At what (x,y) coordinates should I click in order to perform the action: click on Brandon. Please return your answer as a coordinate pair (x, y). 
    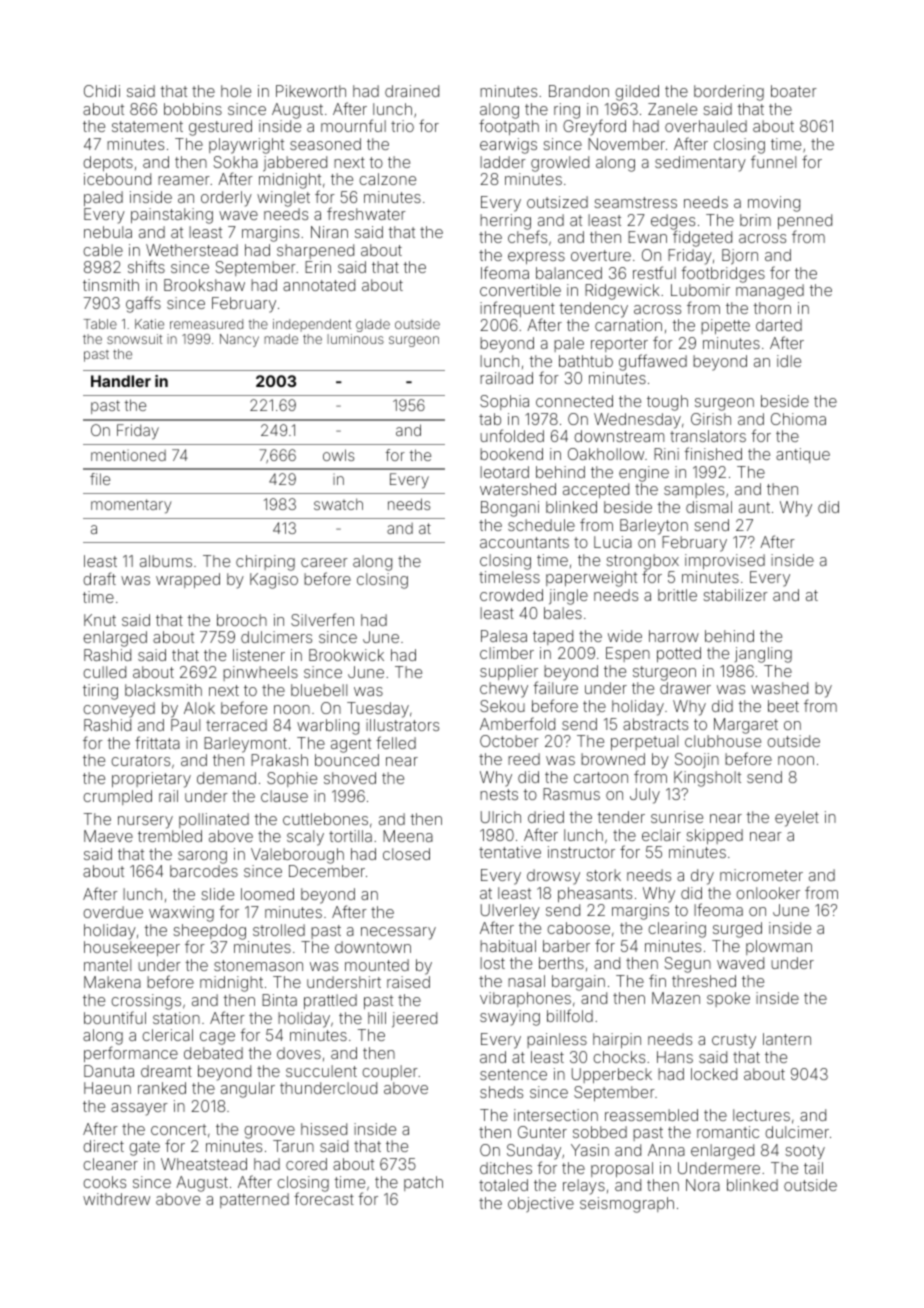
    Looking at the image, I should click on (579, 91).
